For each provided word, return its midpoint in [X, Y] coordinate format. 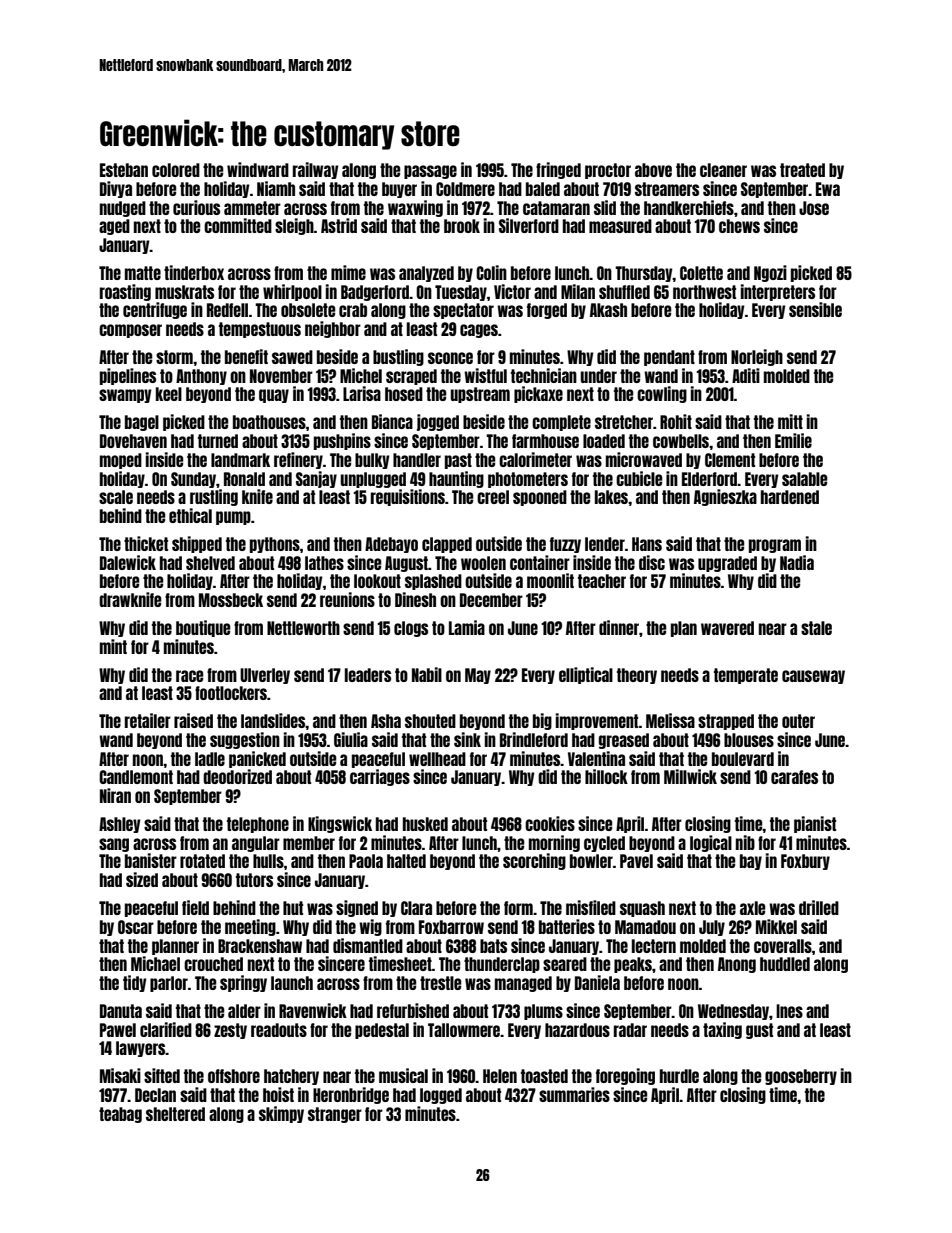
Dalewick [128, 562]
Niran [115, 795]
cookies [550, 823]
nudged [123, 209]
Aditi [746, 375]
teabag [120, 1115]
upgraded [727, 564]
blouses [749, 740]
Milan [578, 291]
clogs [411, 629]
